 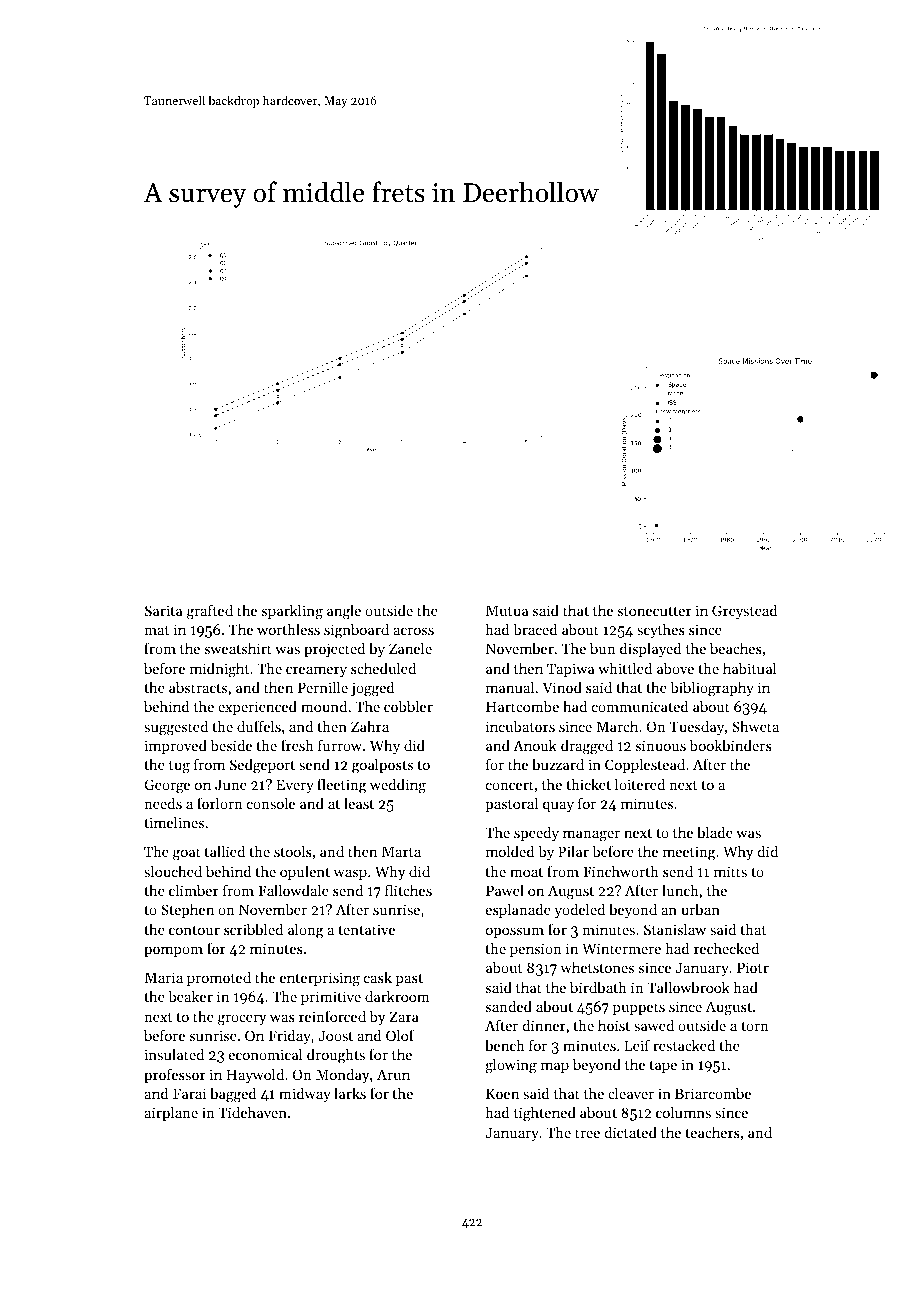 What do you see at coordinates (680, 890) in the screenshot?
I see `lunch` at bounding box center [680, 890].
